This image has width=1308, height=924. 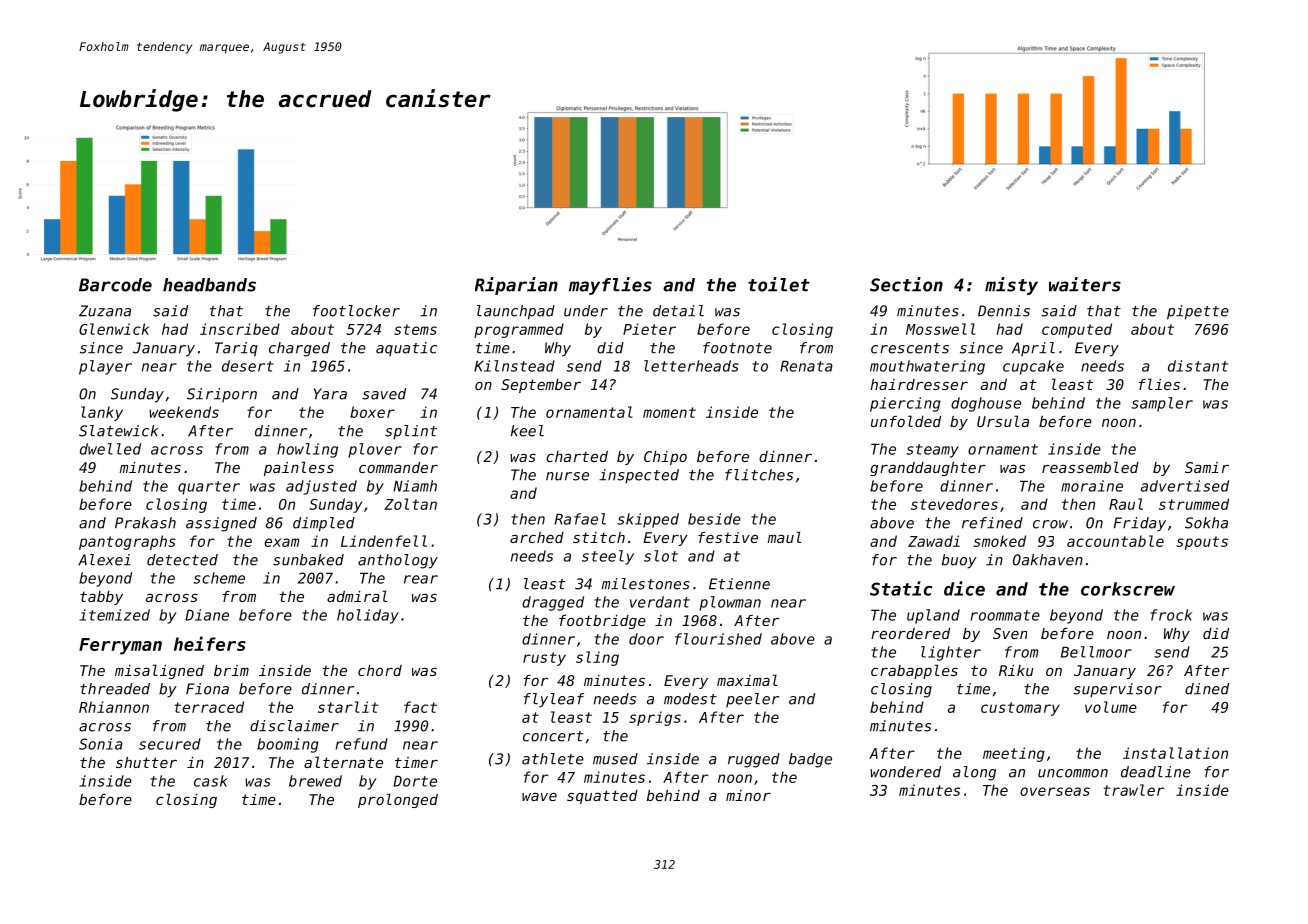 I want to click on anthology, so click(x=398, y=561).
